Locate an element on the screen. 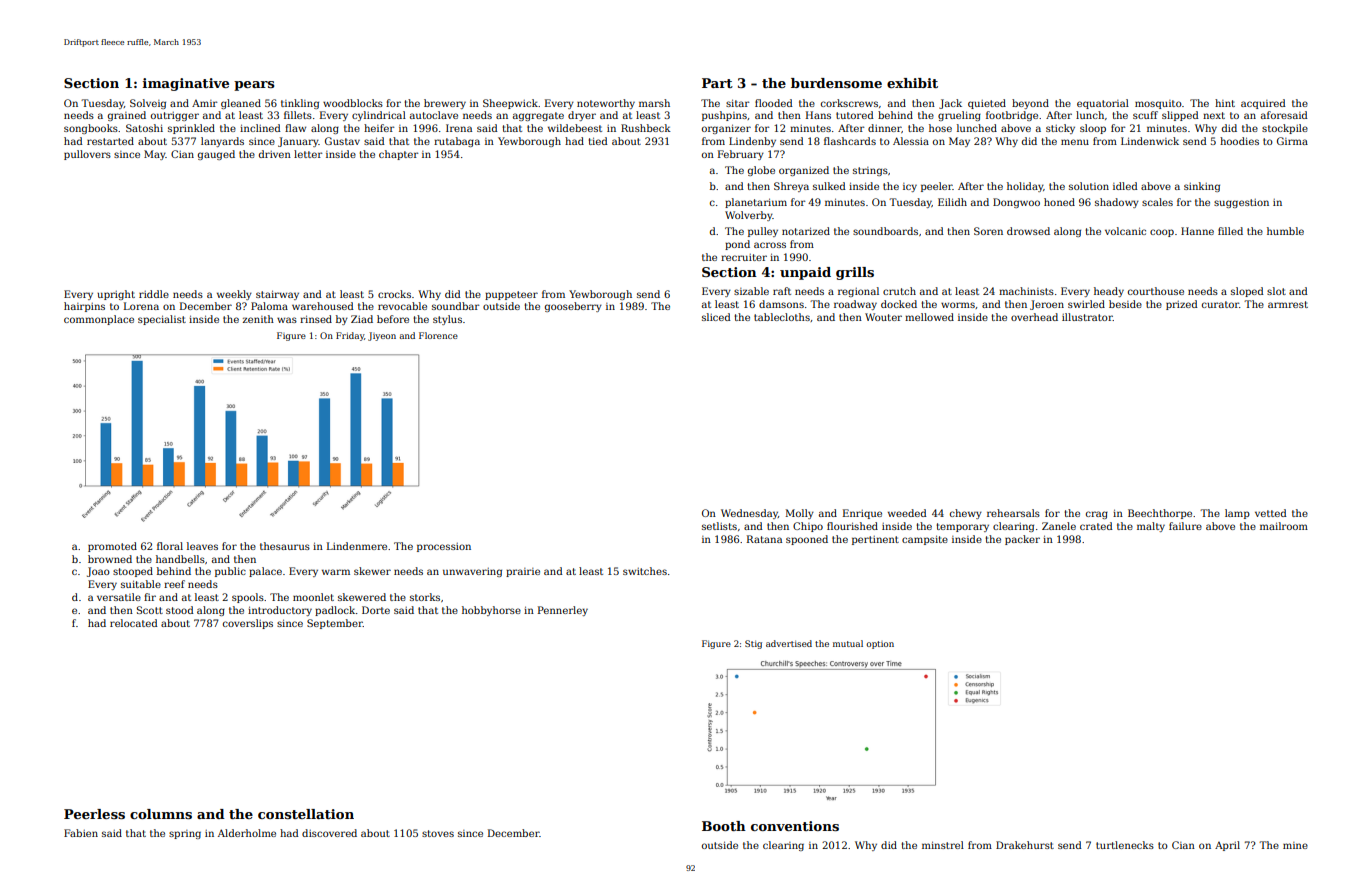 The height and width of the screenshot is (887, 1372). acquired is located at coordinates (1263, 104).
